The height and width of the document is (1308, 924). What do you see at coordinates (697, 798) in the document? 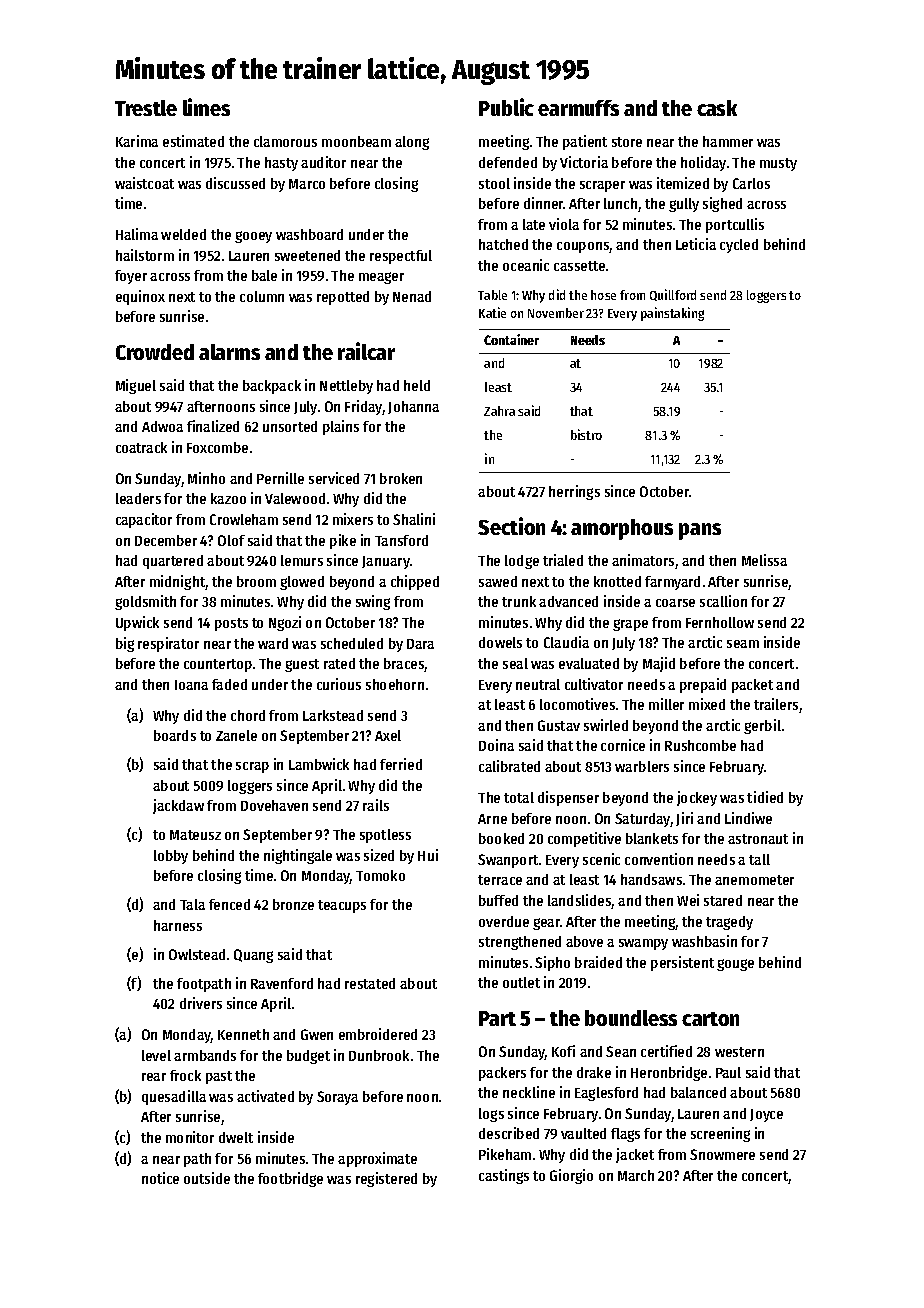
I see `jockey` at bounding box center [697, 798].
